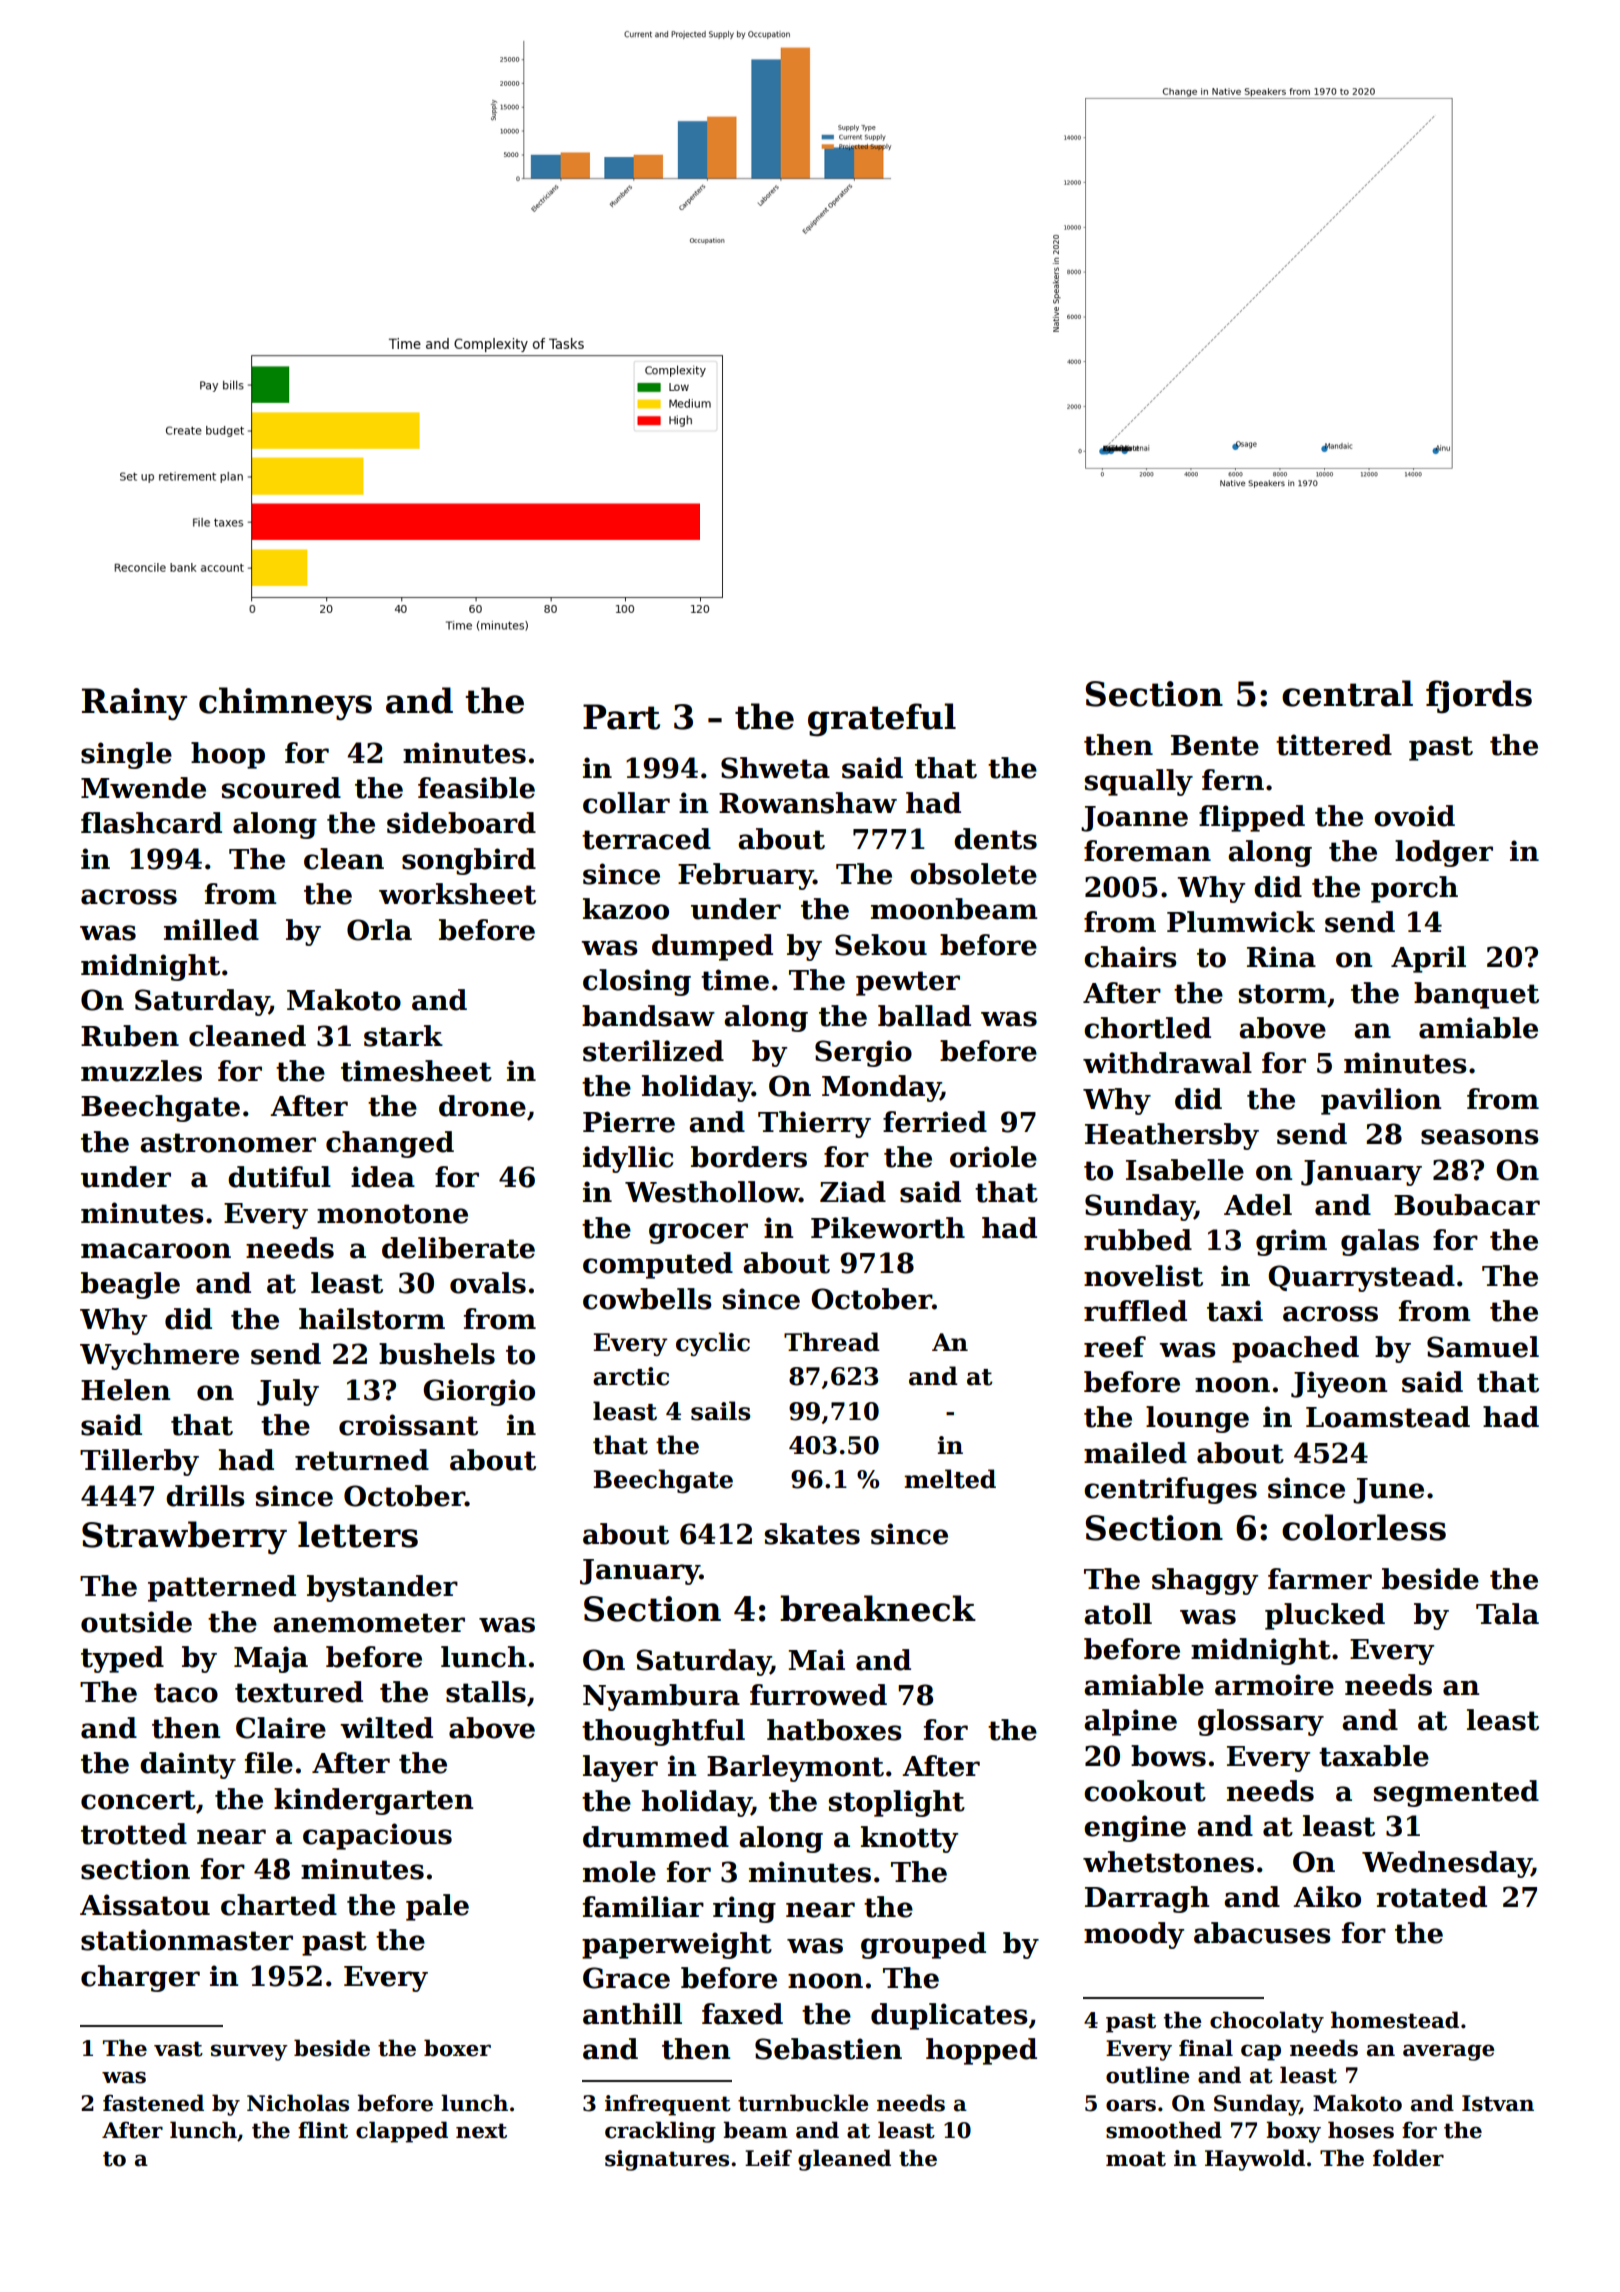 The height and width of the screenshot is (2292, 1620). Describe the element at coordinates (377, 1836) in the screenshot. I see `capacious` at that location.
